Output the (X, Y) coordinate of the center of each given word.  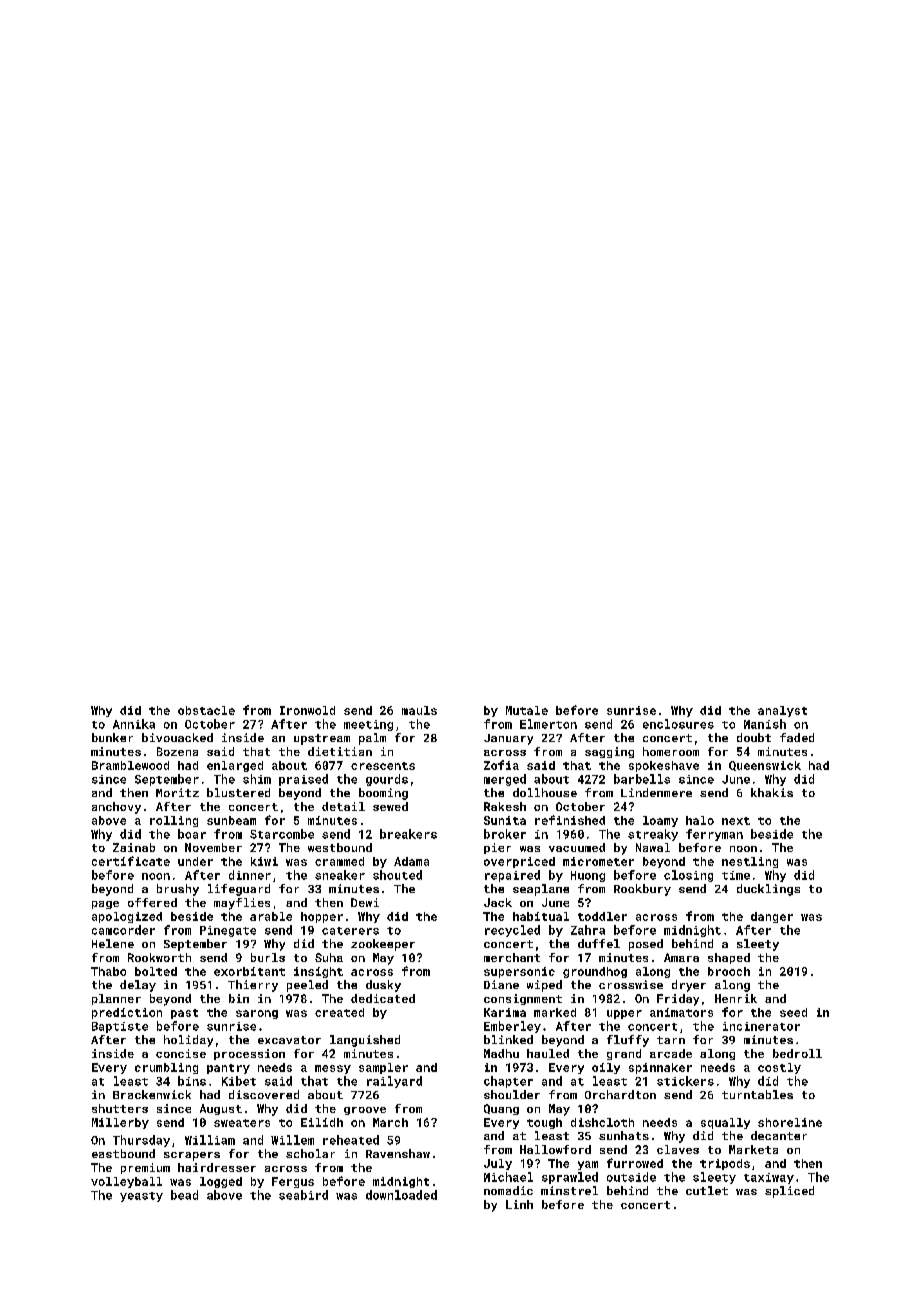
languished (365, 1041)
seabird (303, 1195)
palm (372, 739)
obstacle (206, 710)
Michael (508, 1177)
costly (779, 1068)
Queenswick (765, 766)
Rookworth (159, 957)
